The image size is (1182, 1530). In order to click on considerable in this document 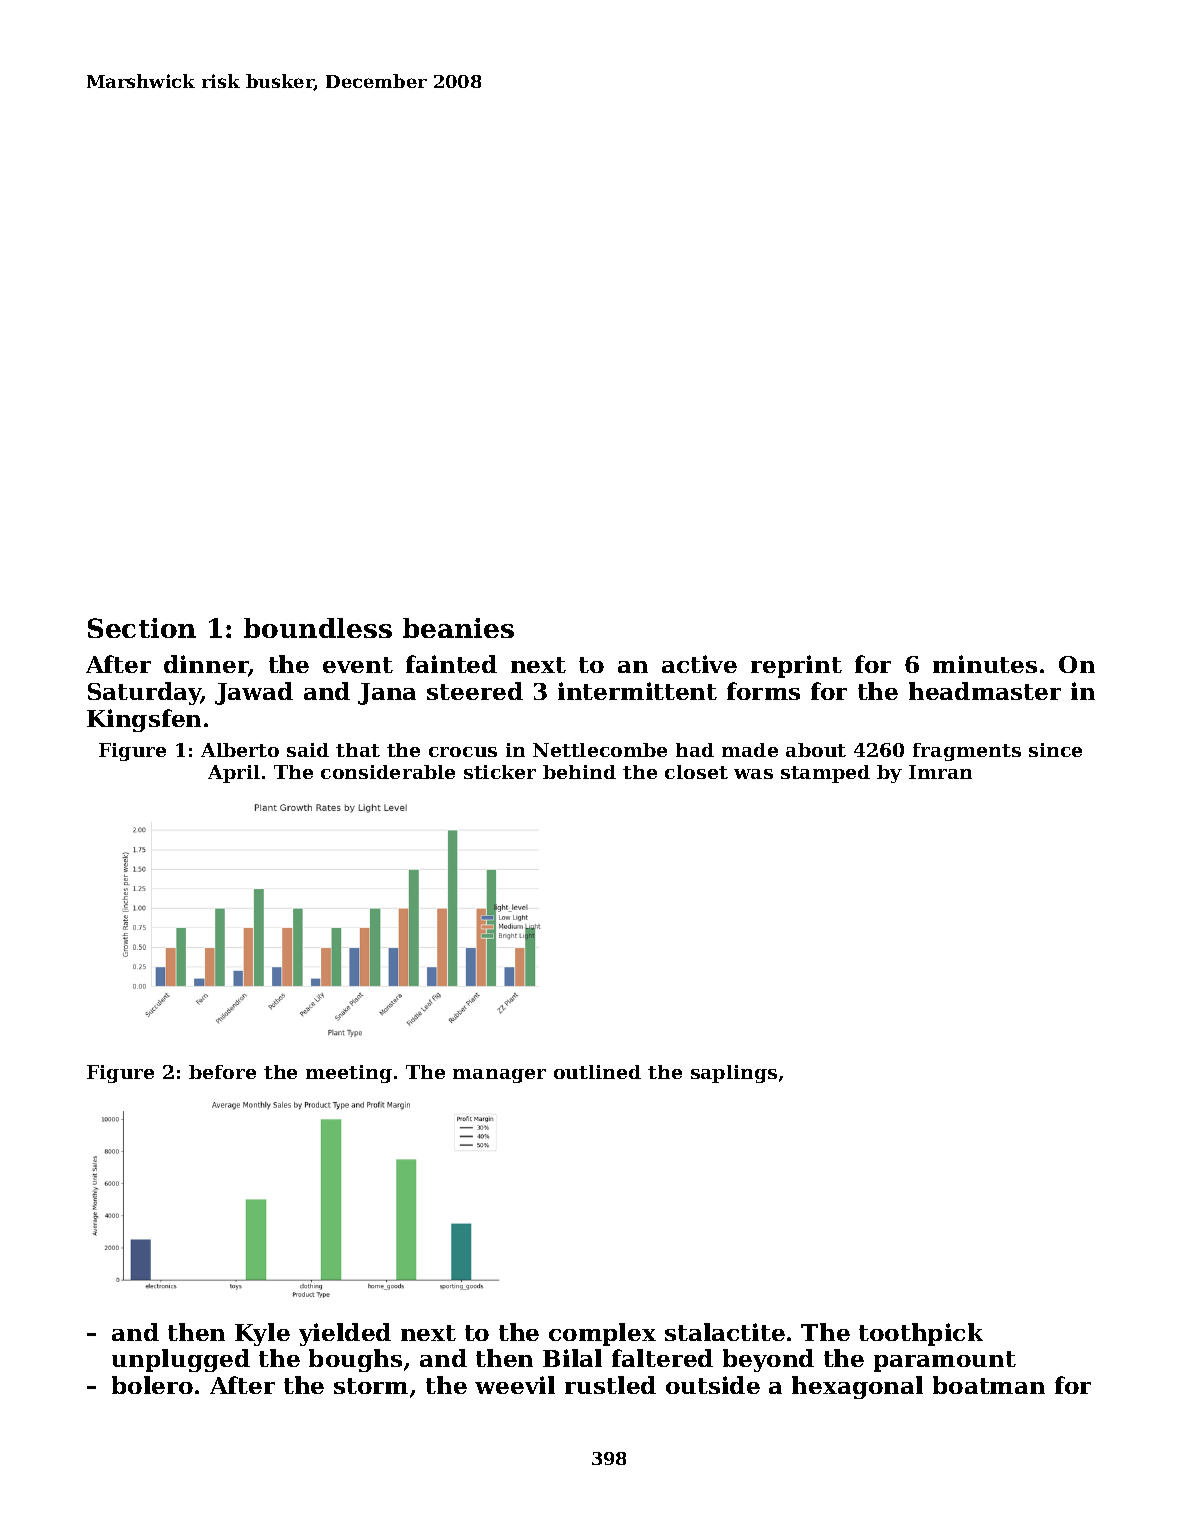, I will do `click(388, 772)`.
